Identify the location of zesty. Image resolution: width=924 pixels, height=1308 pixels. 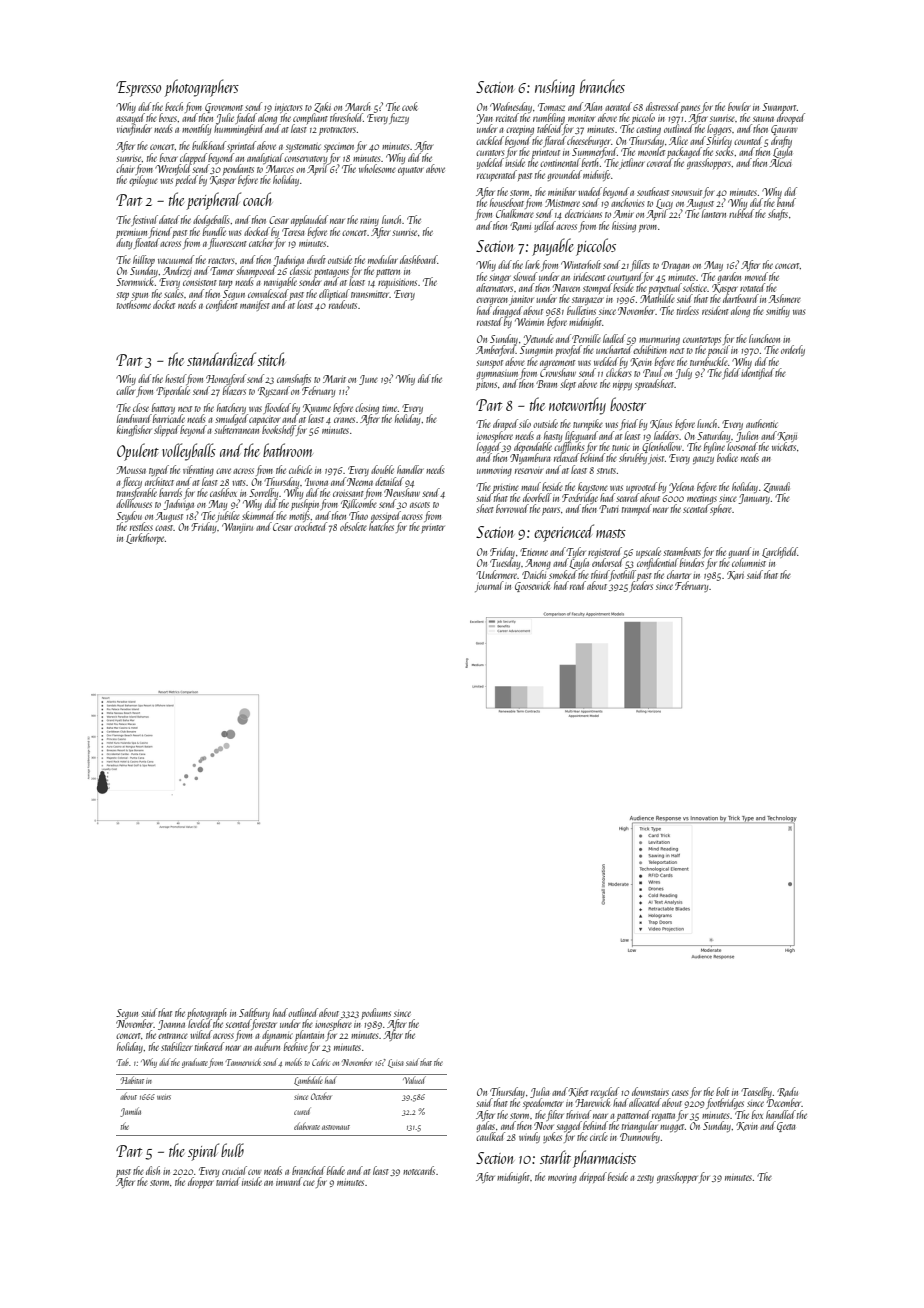
(645, 1179).
